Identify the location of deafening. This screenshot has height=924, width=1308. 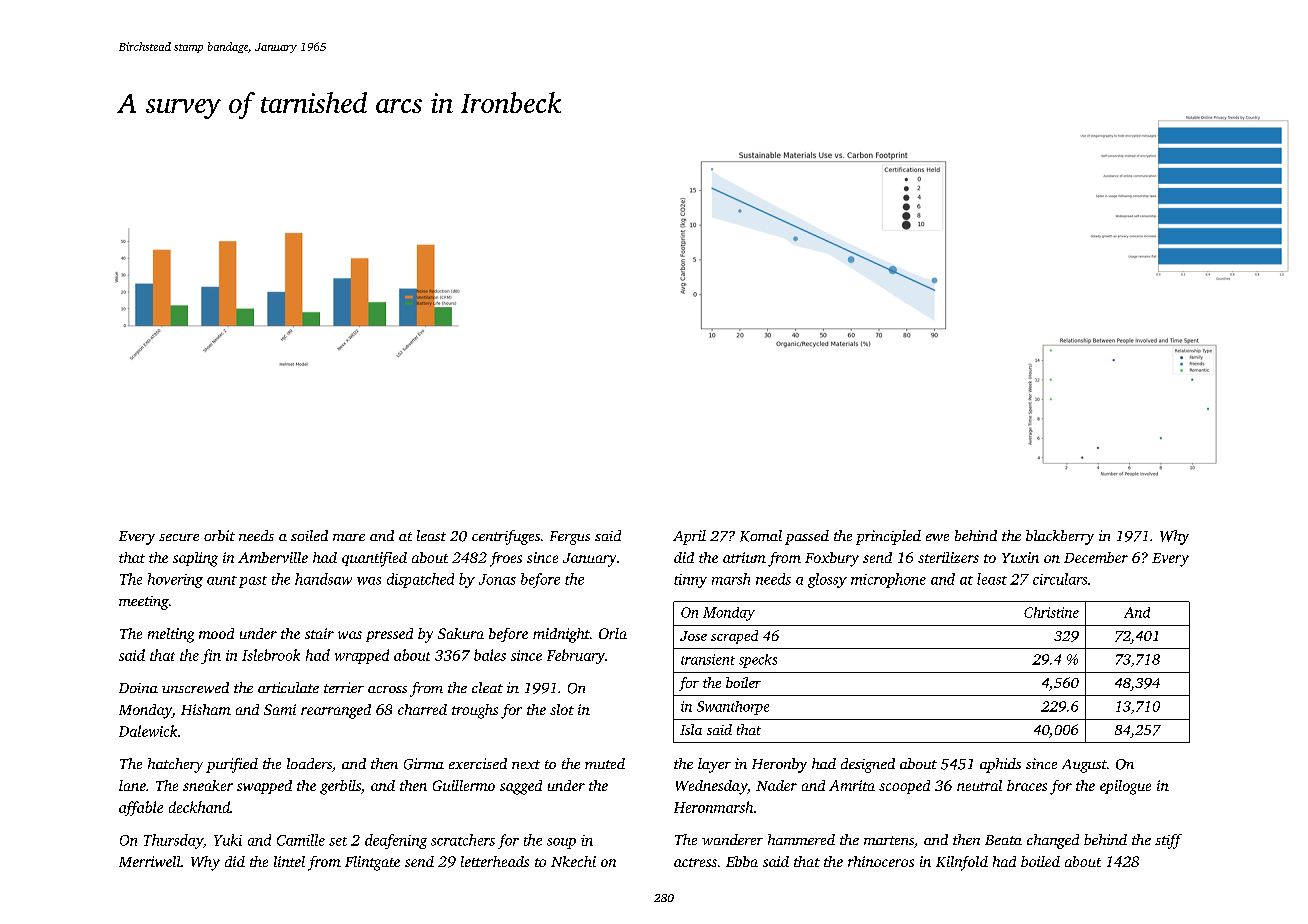
(396, 841).
